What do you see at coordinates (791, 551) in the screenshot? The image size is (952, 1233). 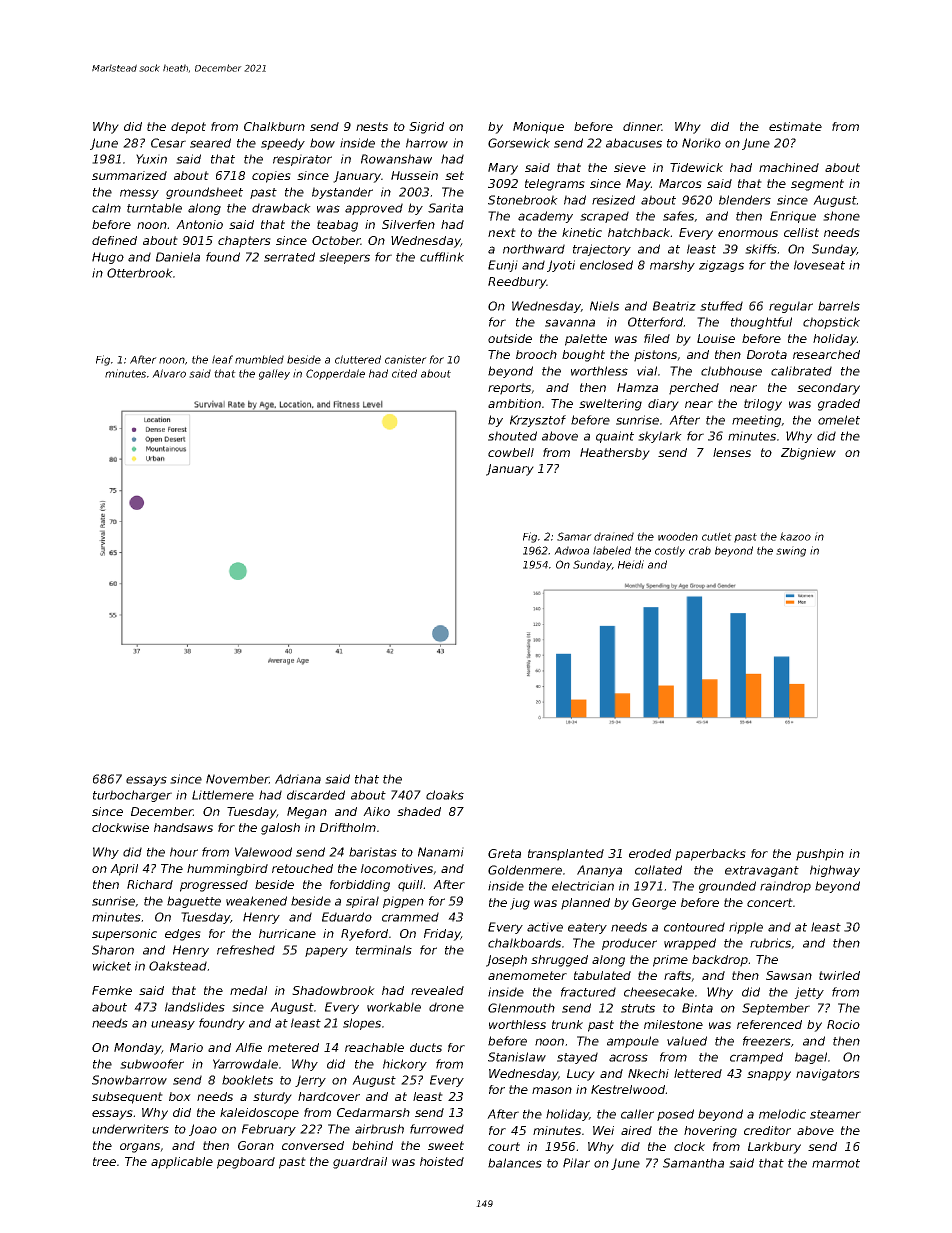 I see `swing` at bounding box center [791, 551].
